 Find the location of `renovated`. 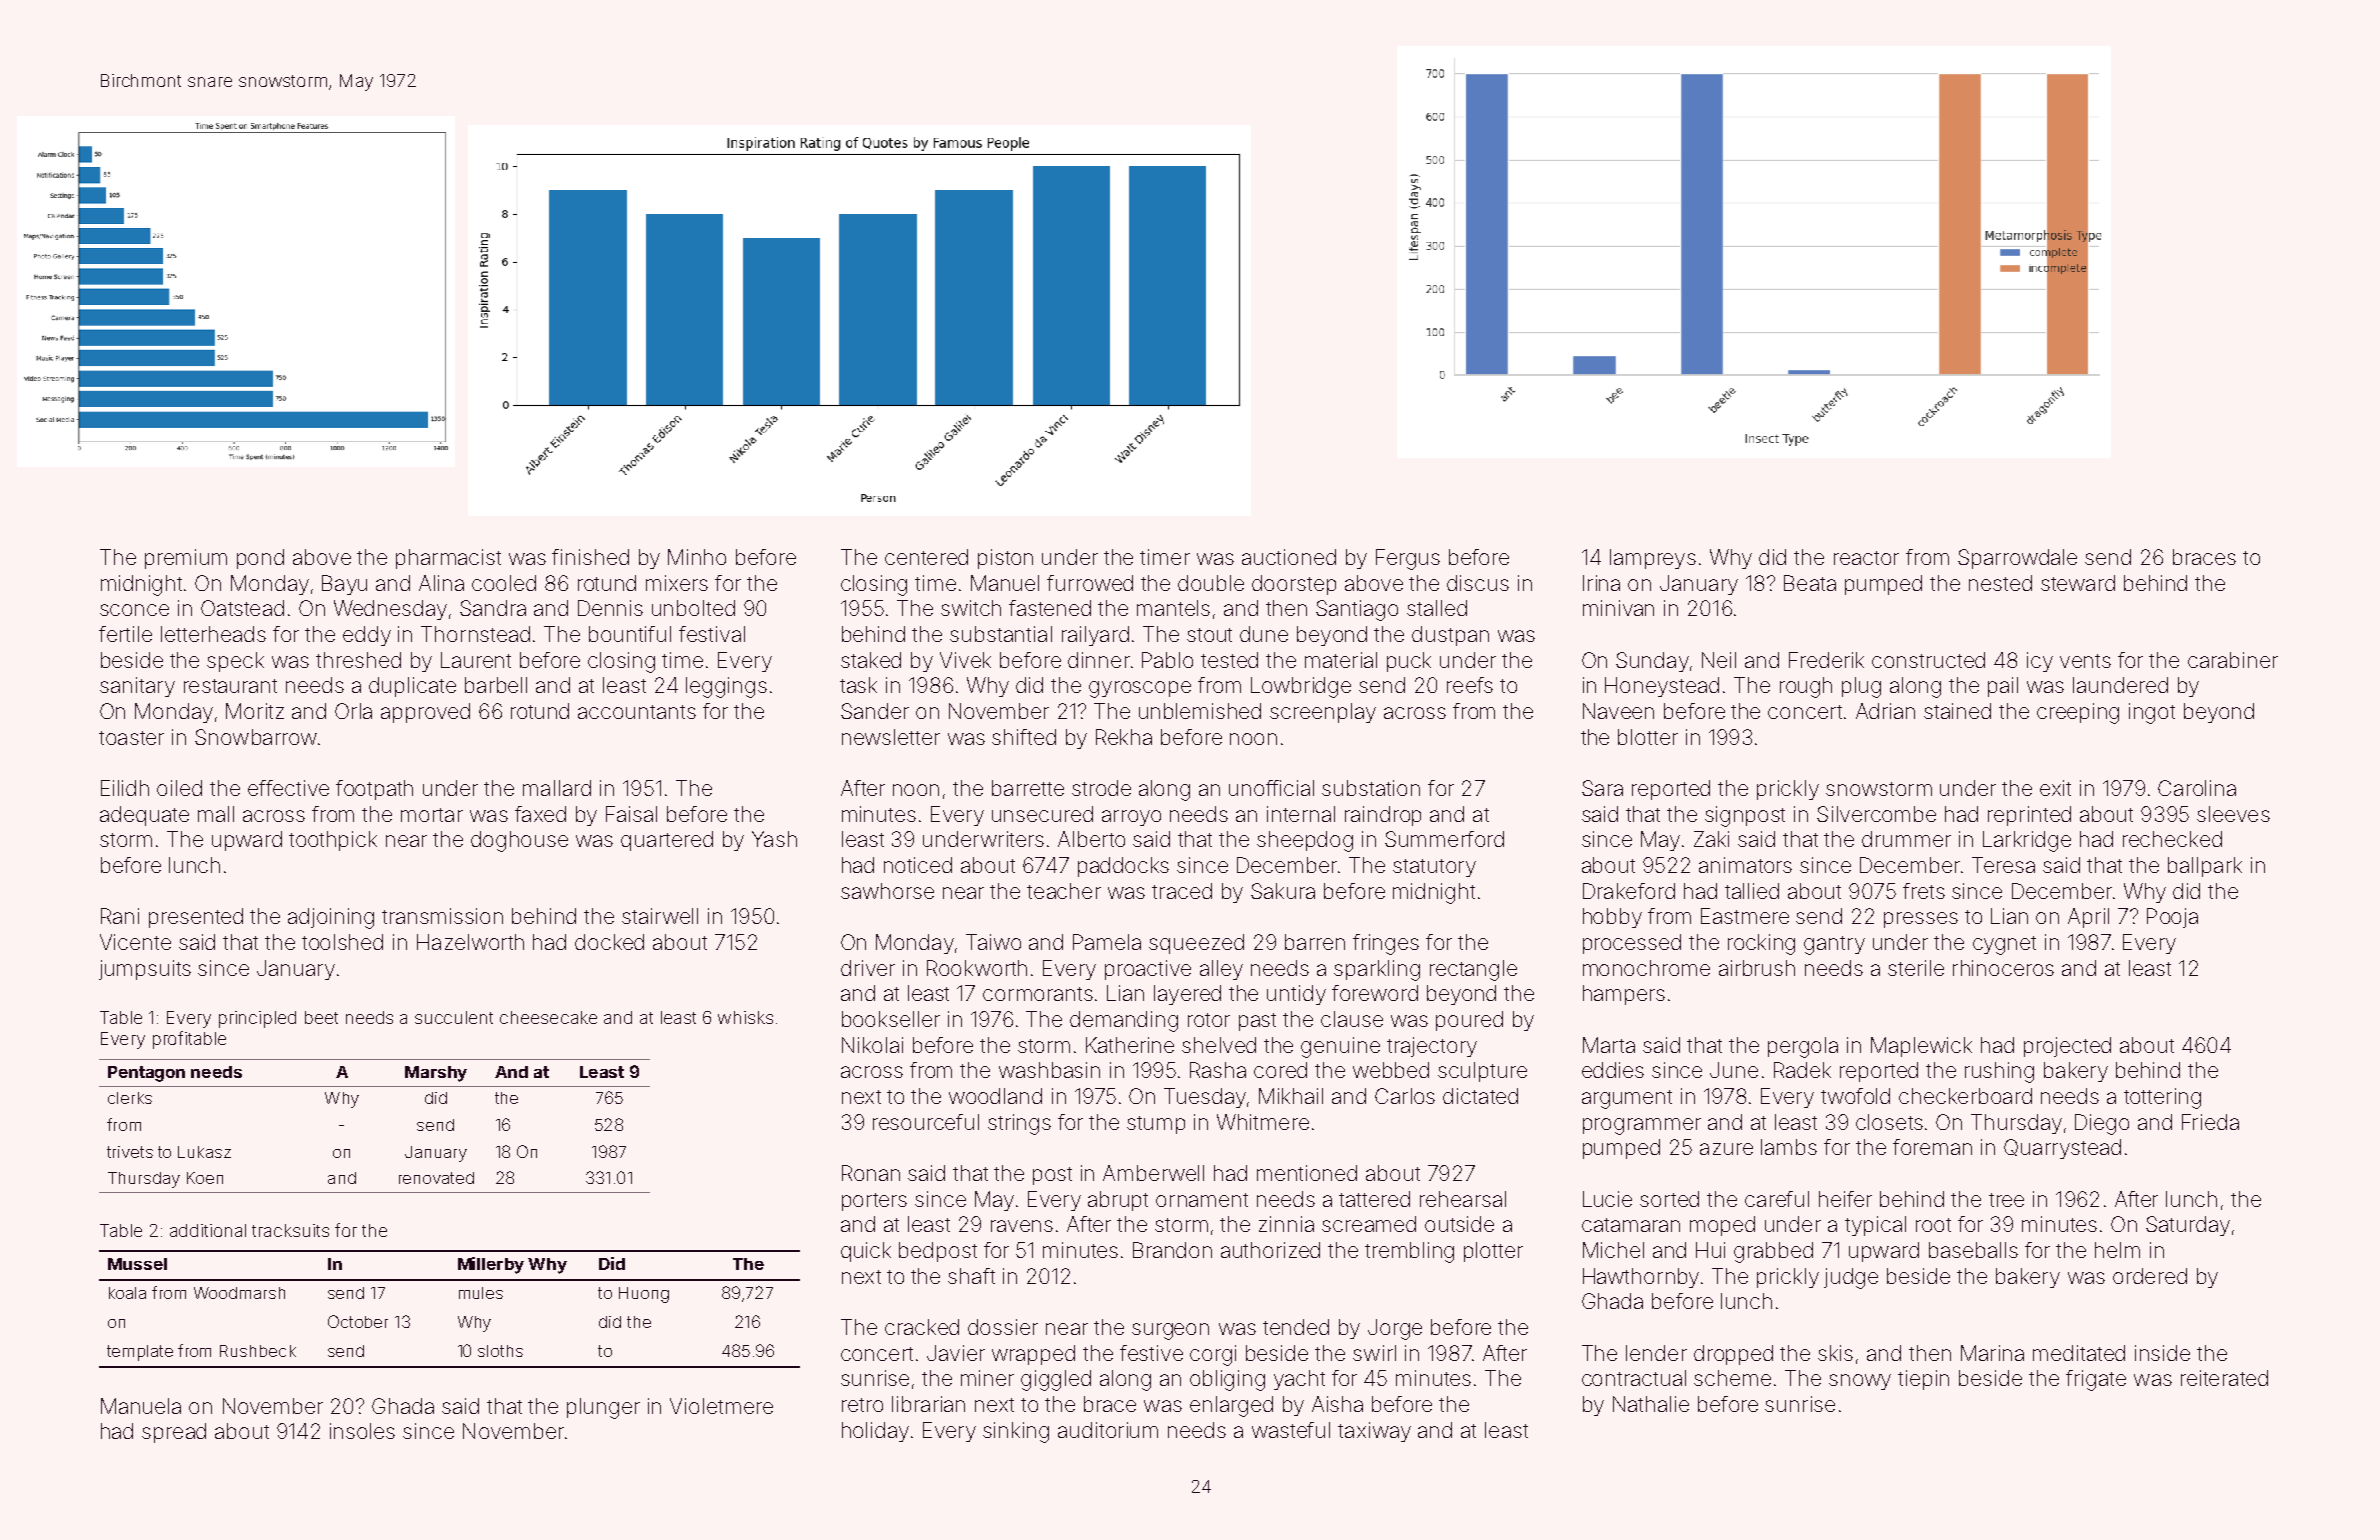

renovated is located at coordinates (436, 1178).
